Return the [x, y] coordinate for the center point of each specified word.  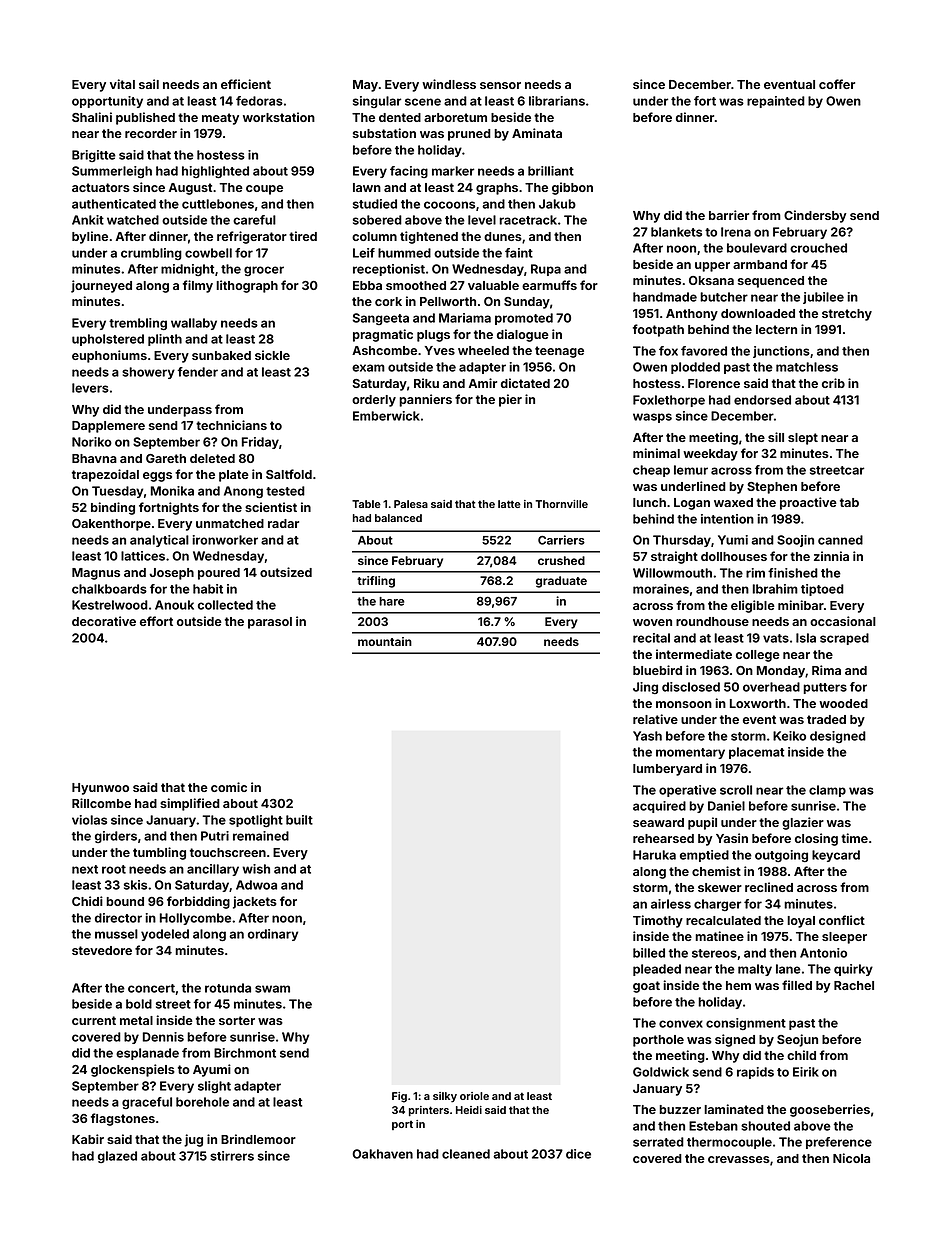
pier [510, 400]
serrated [658, 1142]
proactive [808, 503]
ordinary [273, 935]
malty [755, 970]
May [365, 86]
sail [149, 84]
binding [113, 508]
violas [89, 820]
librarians [557, 101]
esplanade [147, 1054]
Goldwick [661, 1072]
